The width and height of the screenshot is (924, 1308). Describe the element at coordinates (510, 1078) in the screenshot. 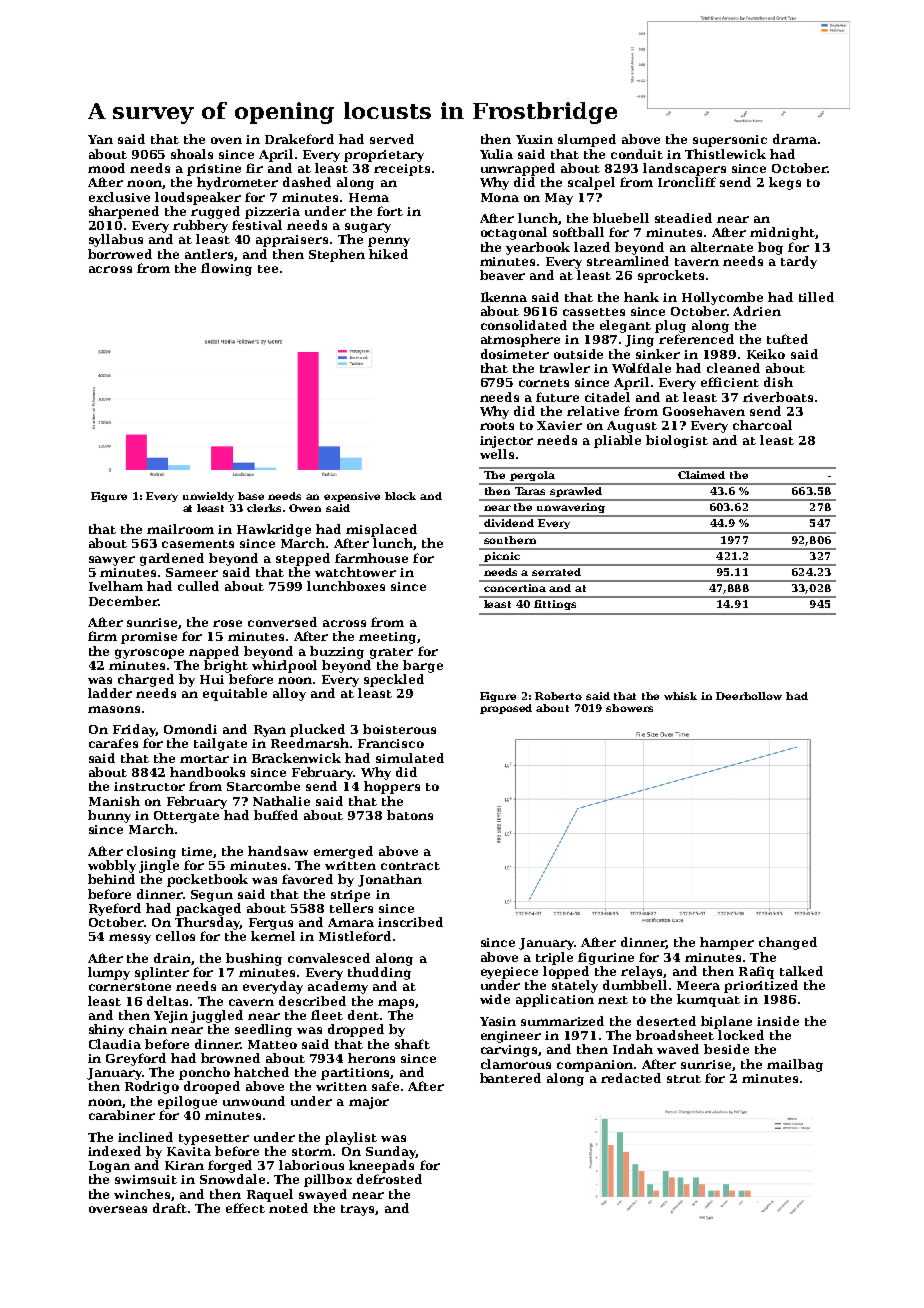

I see `bantered` at that location.
